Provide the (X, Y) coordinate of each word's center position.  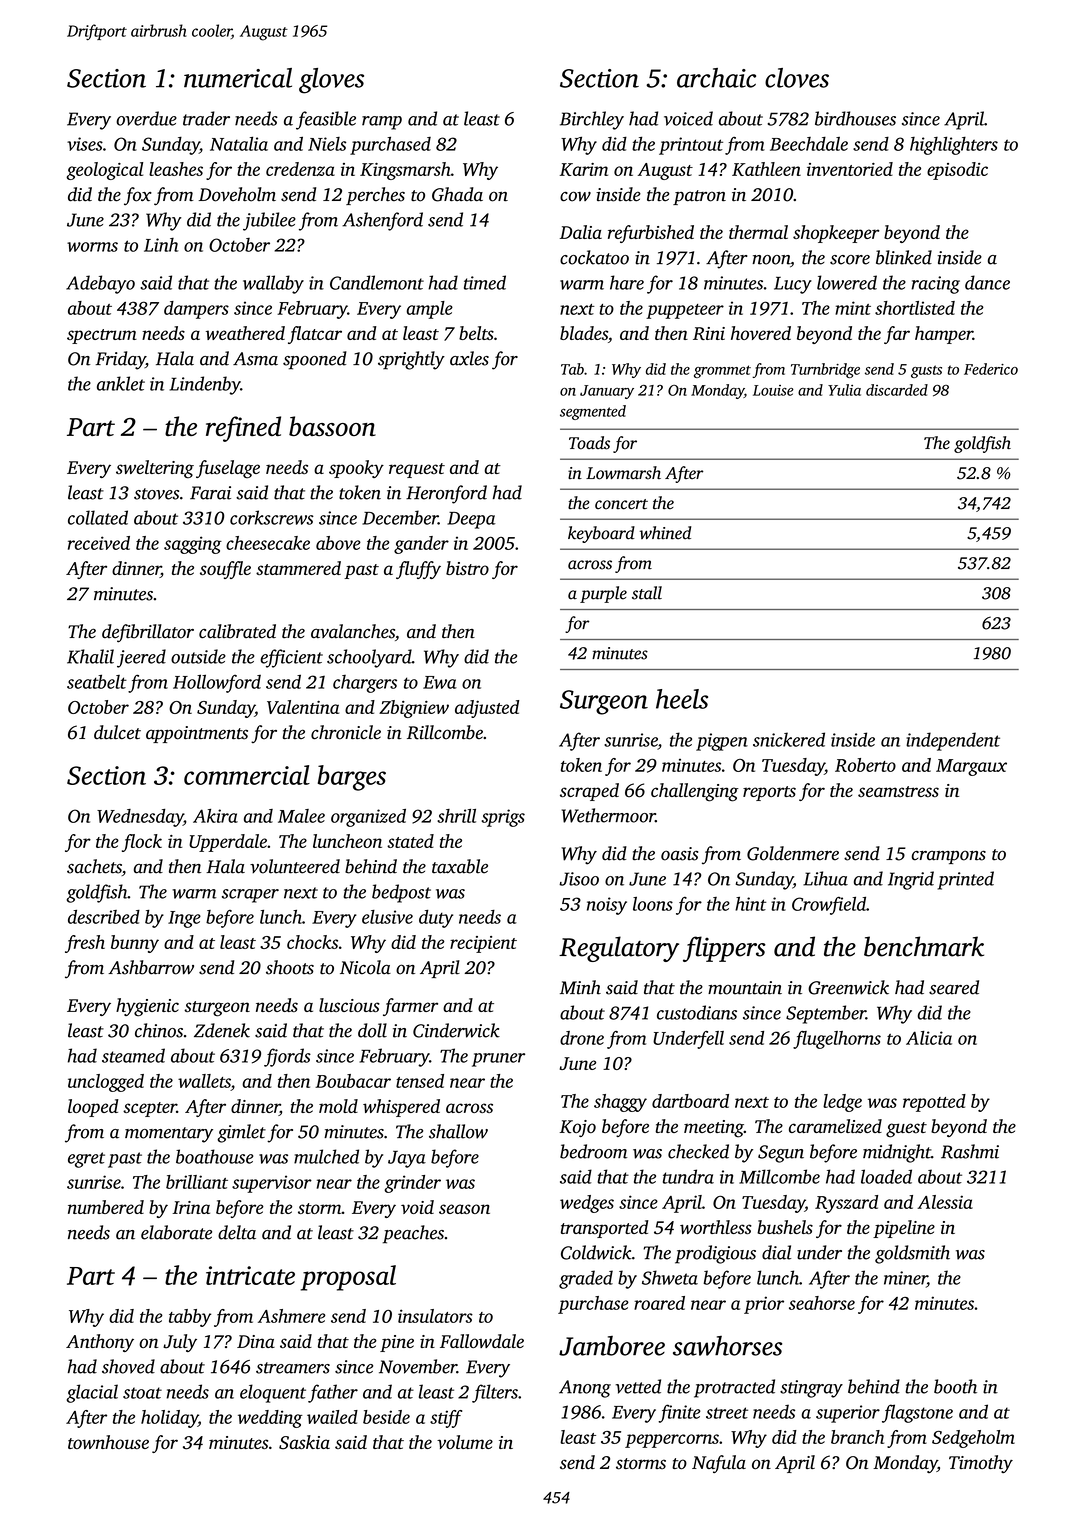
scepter (150, 1109)
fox (138, 196)
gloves (331, 81)
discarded (897, 390)
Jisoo (579, 879)
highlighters (954, 145)
